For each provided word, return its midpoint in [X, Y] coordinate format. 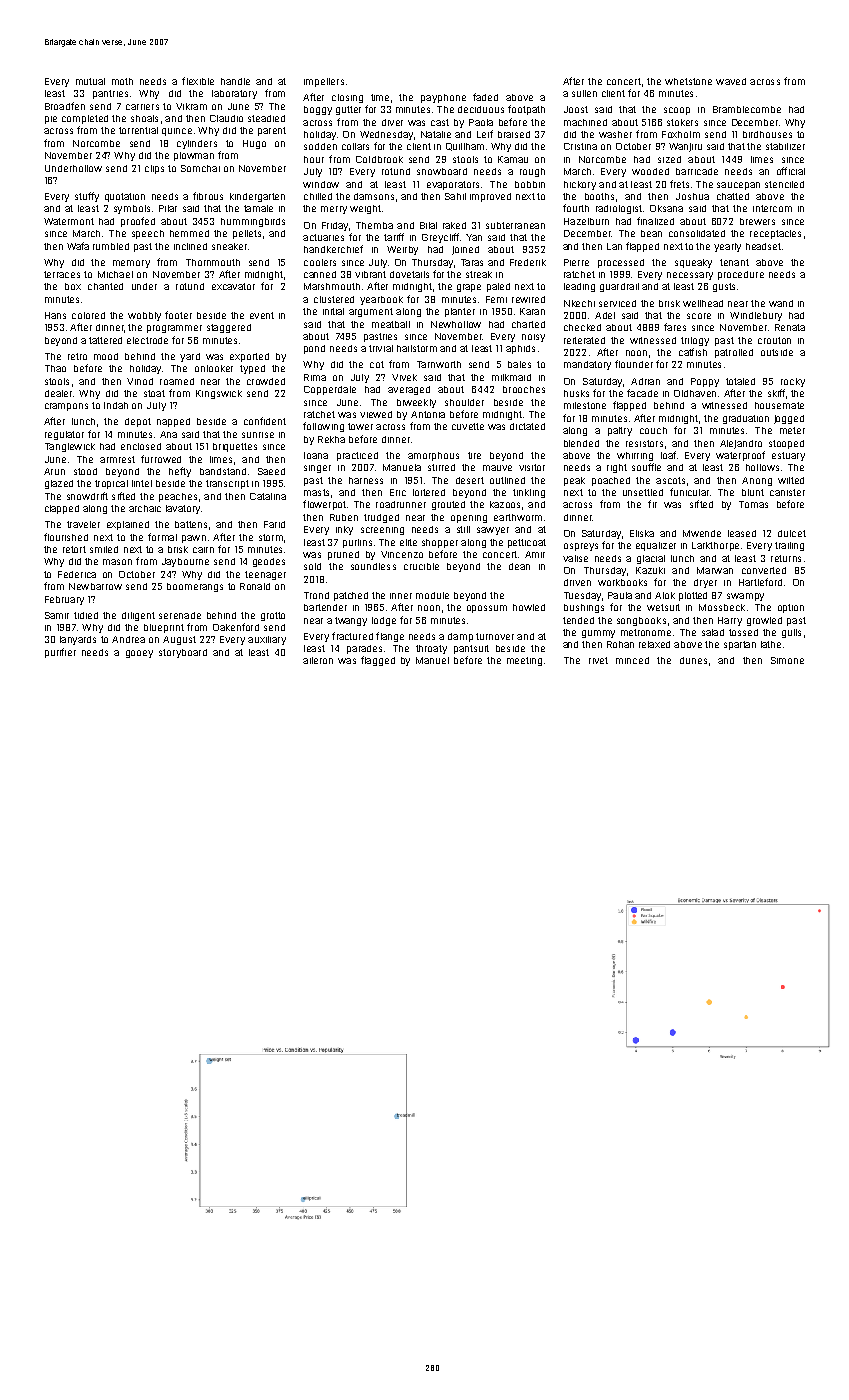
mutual [90, 81]
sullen [584, 93]
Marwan [715, 570]
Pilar [168, 208]
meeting [524, 661]
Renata [790, 327]
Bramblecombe [747, 109]
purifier [60, 653]
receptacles [775, 234]
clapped [62, 509]
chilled [318, 196]
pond [314, 349]
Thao [55, 368]
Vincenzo [402, 554]
